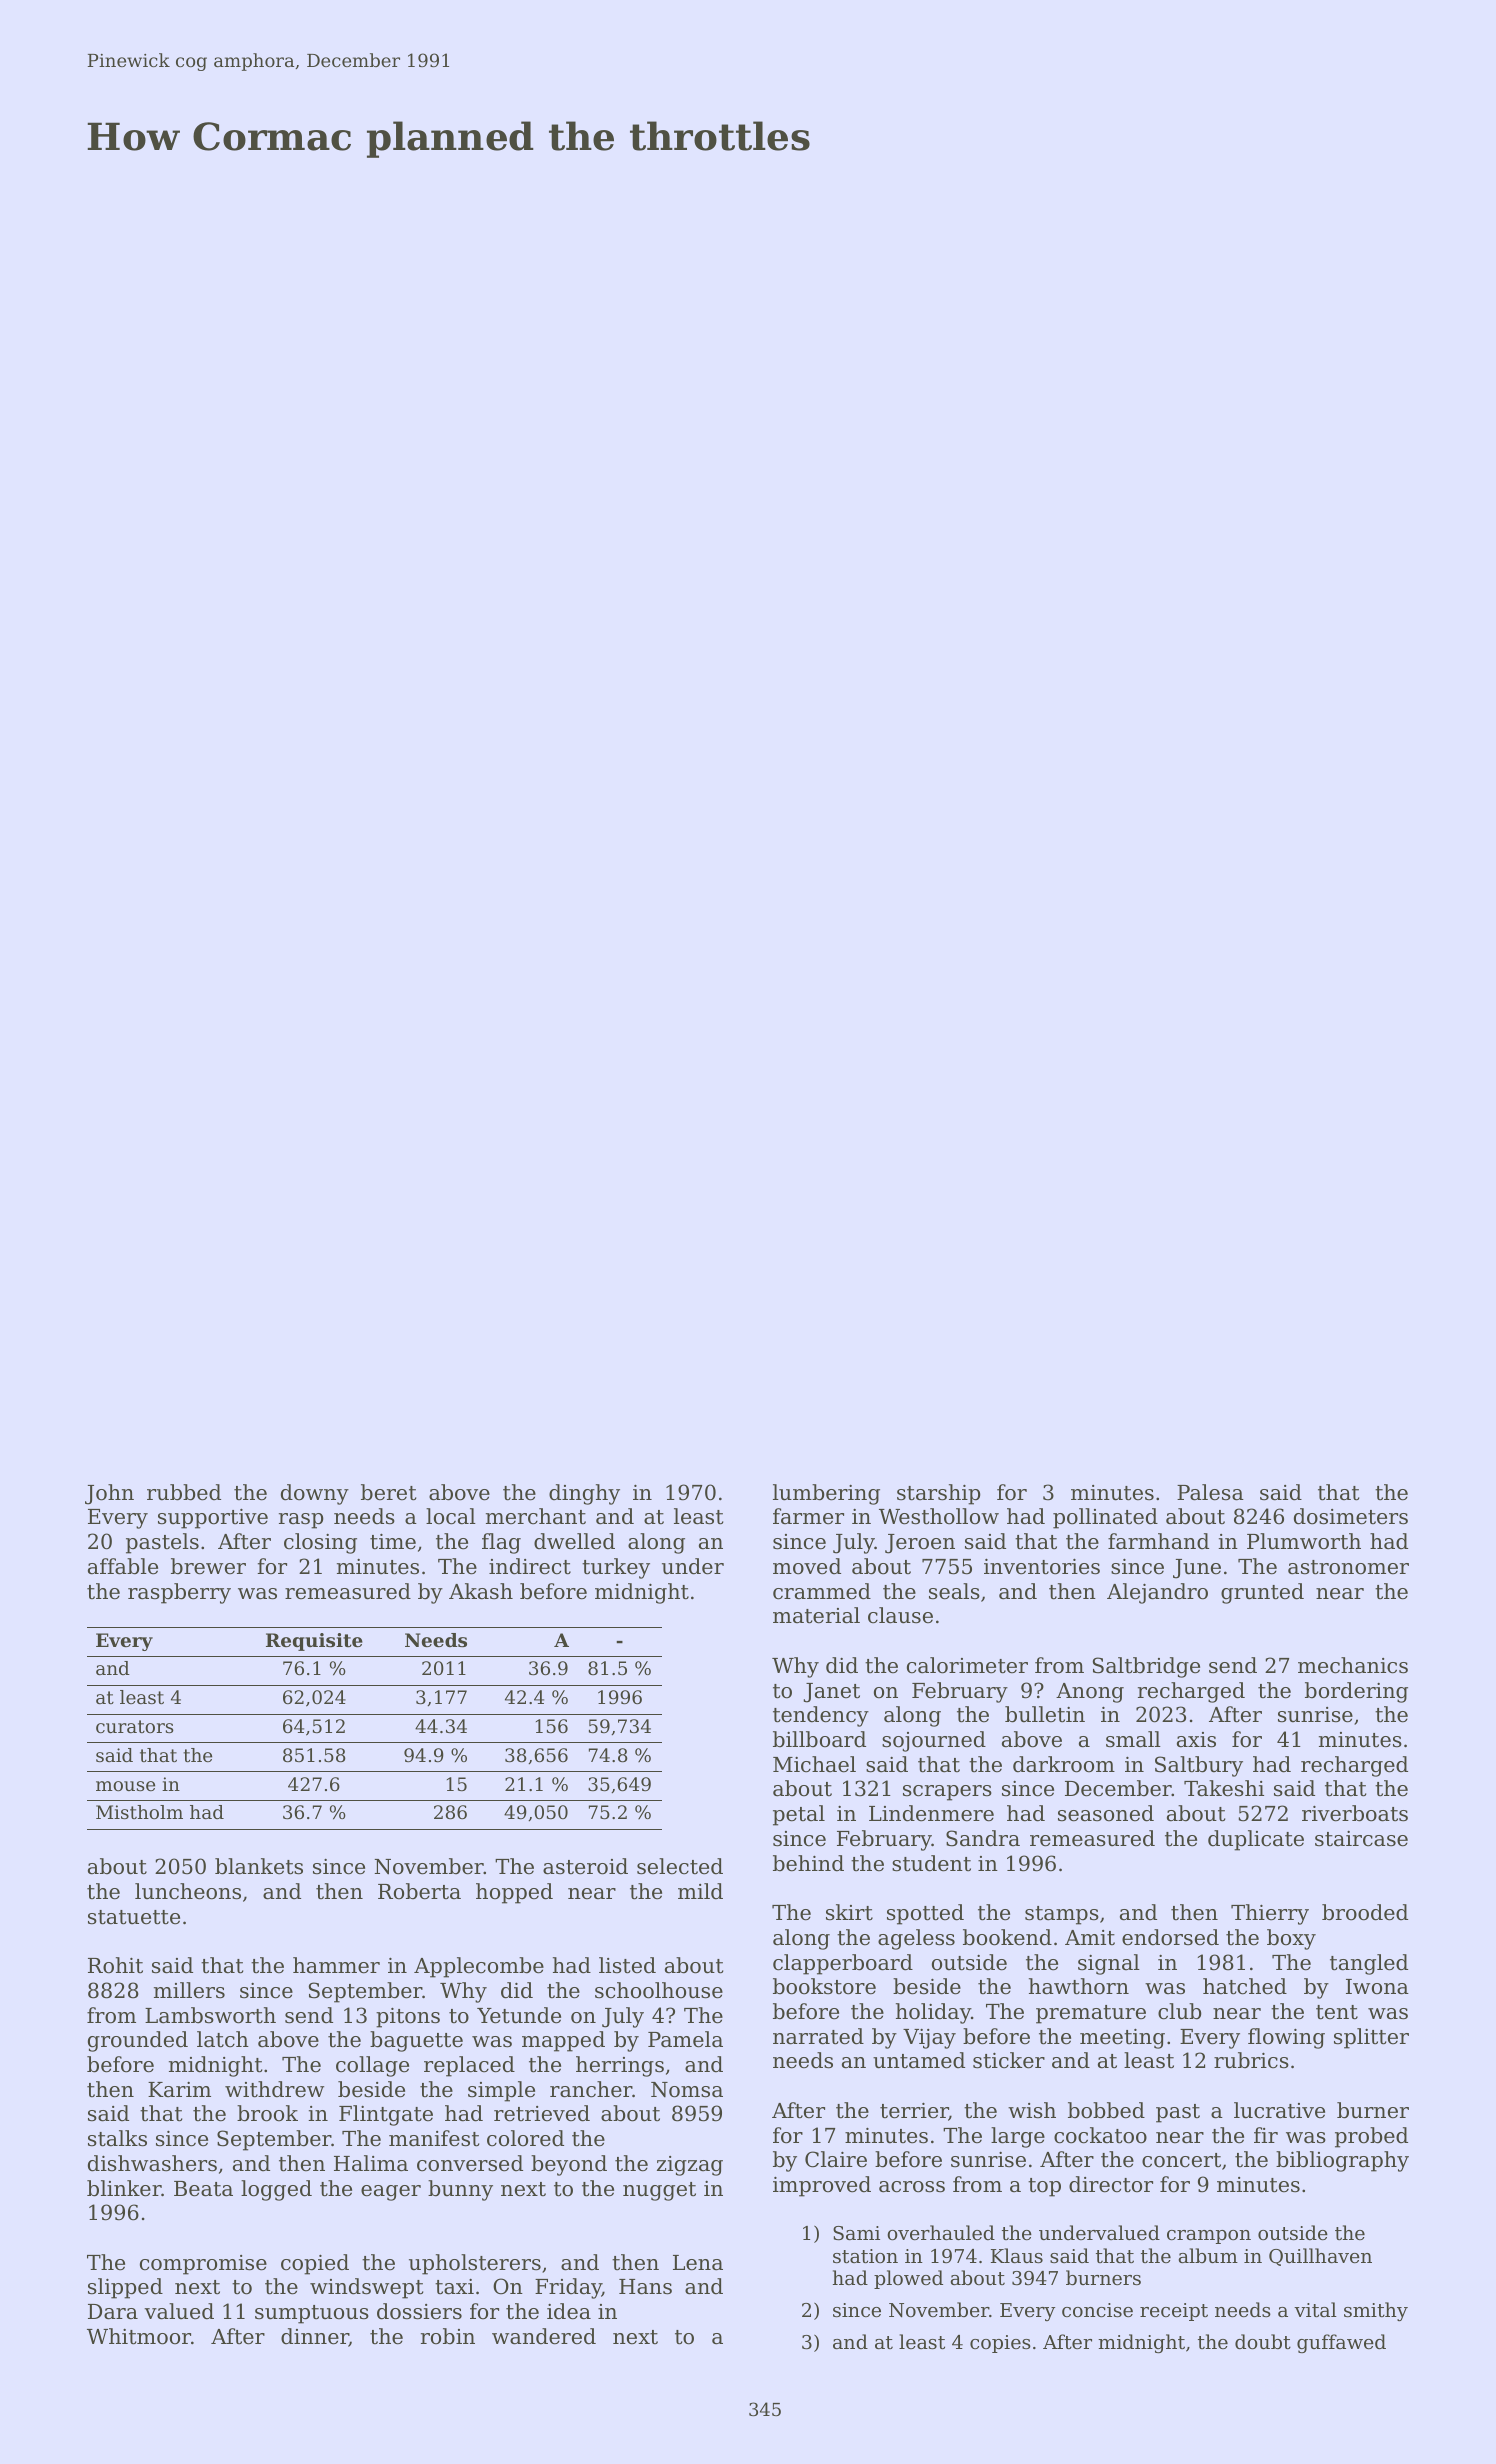 This document has width=1496, height=2464. I want to click on brooded, so click(1365, 1912).
